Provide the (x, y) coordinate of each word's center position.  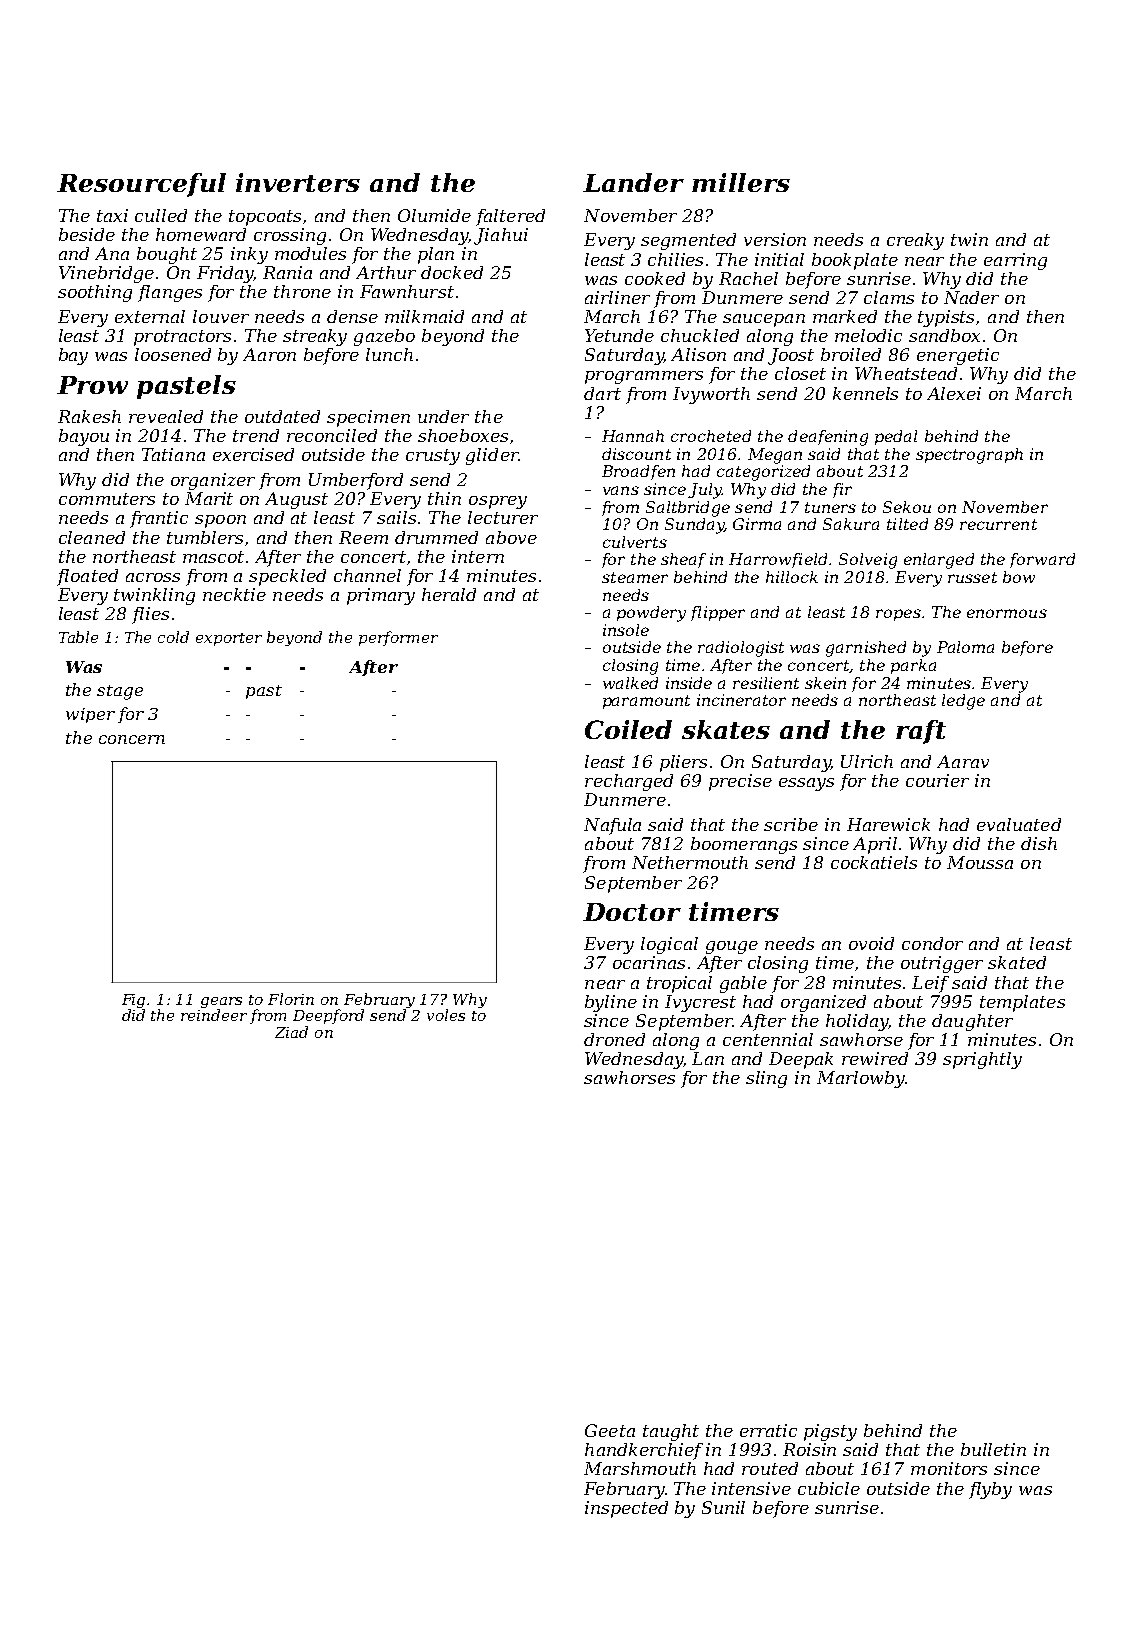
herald (449, 594)
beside (87, 234)
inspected (626, 1509)
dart (602, 393)
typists (946, 318)
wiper (90, 715)
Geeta (610, 1430)
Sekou (907, 507)
